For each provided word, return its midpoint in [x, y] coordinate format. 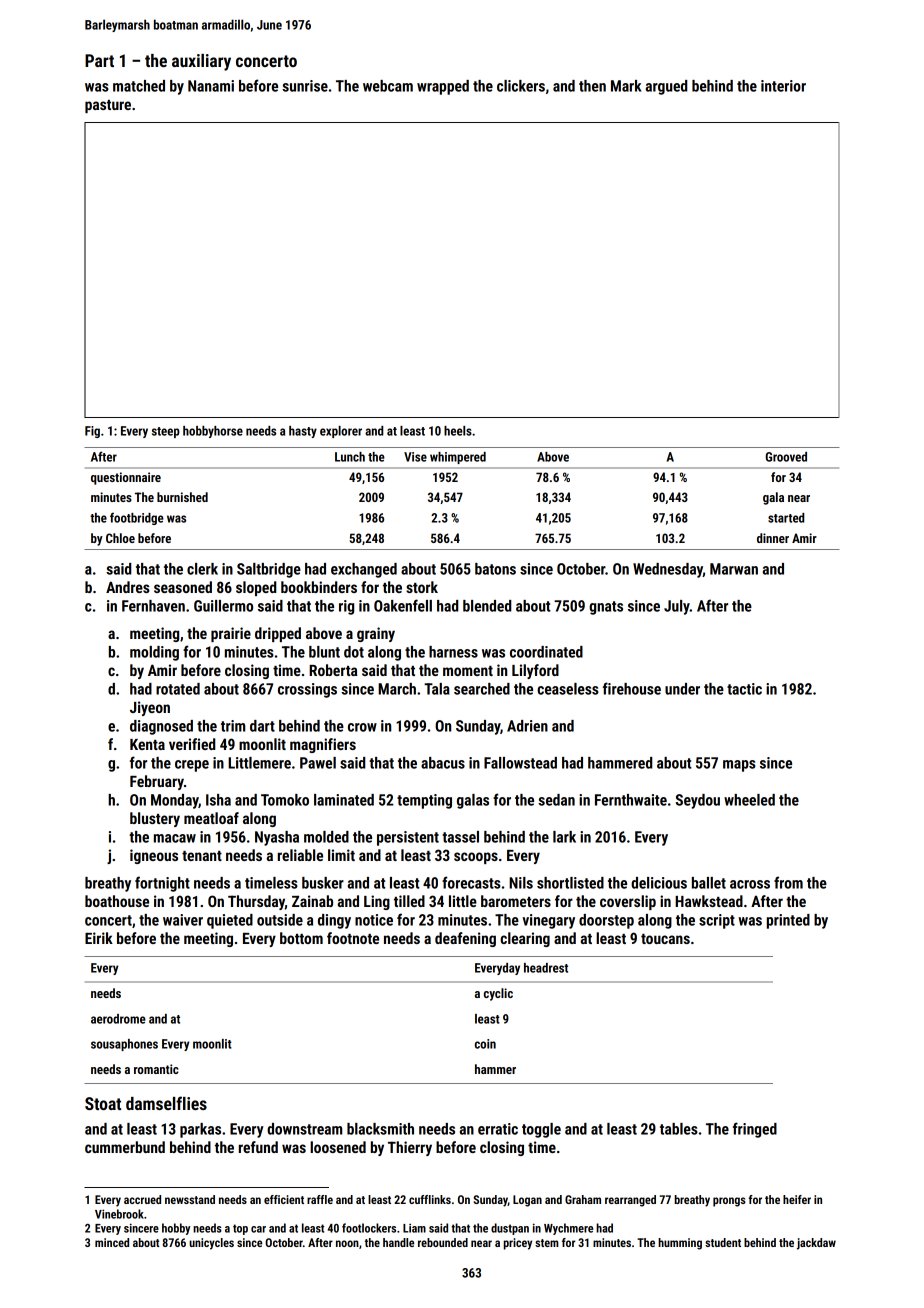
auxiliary [201, 62]
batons [495, 569]
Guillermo [223, 606]
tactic [744, 689]
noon [347, 1243]
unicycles [211, 1244]
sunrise [305, 86]
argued [666, 87]
